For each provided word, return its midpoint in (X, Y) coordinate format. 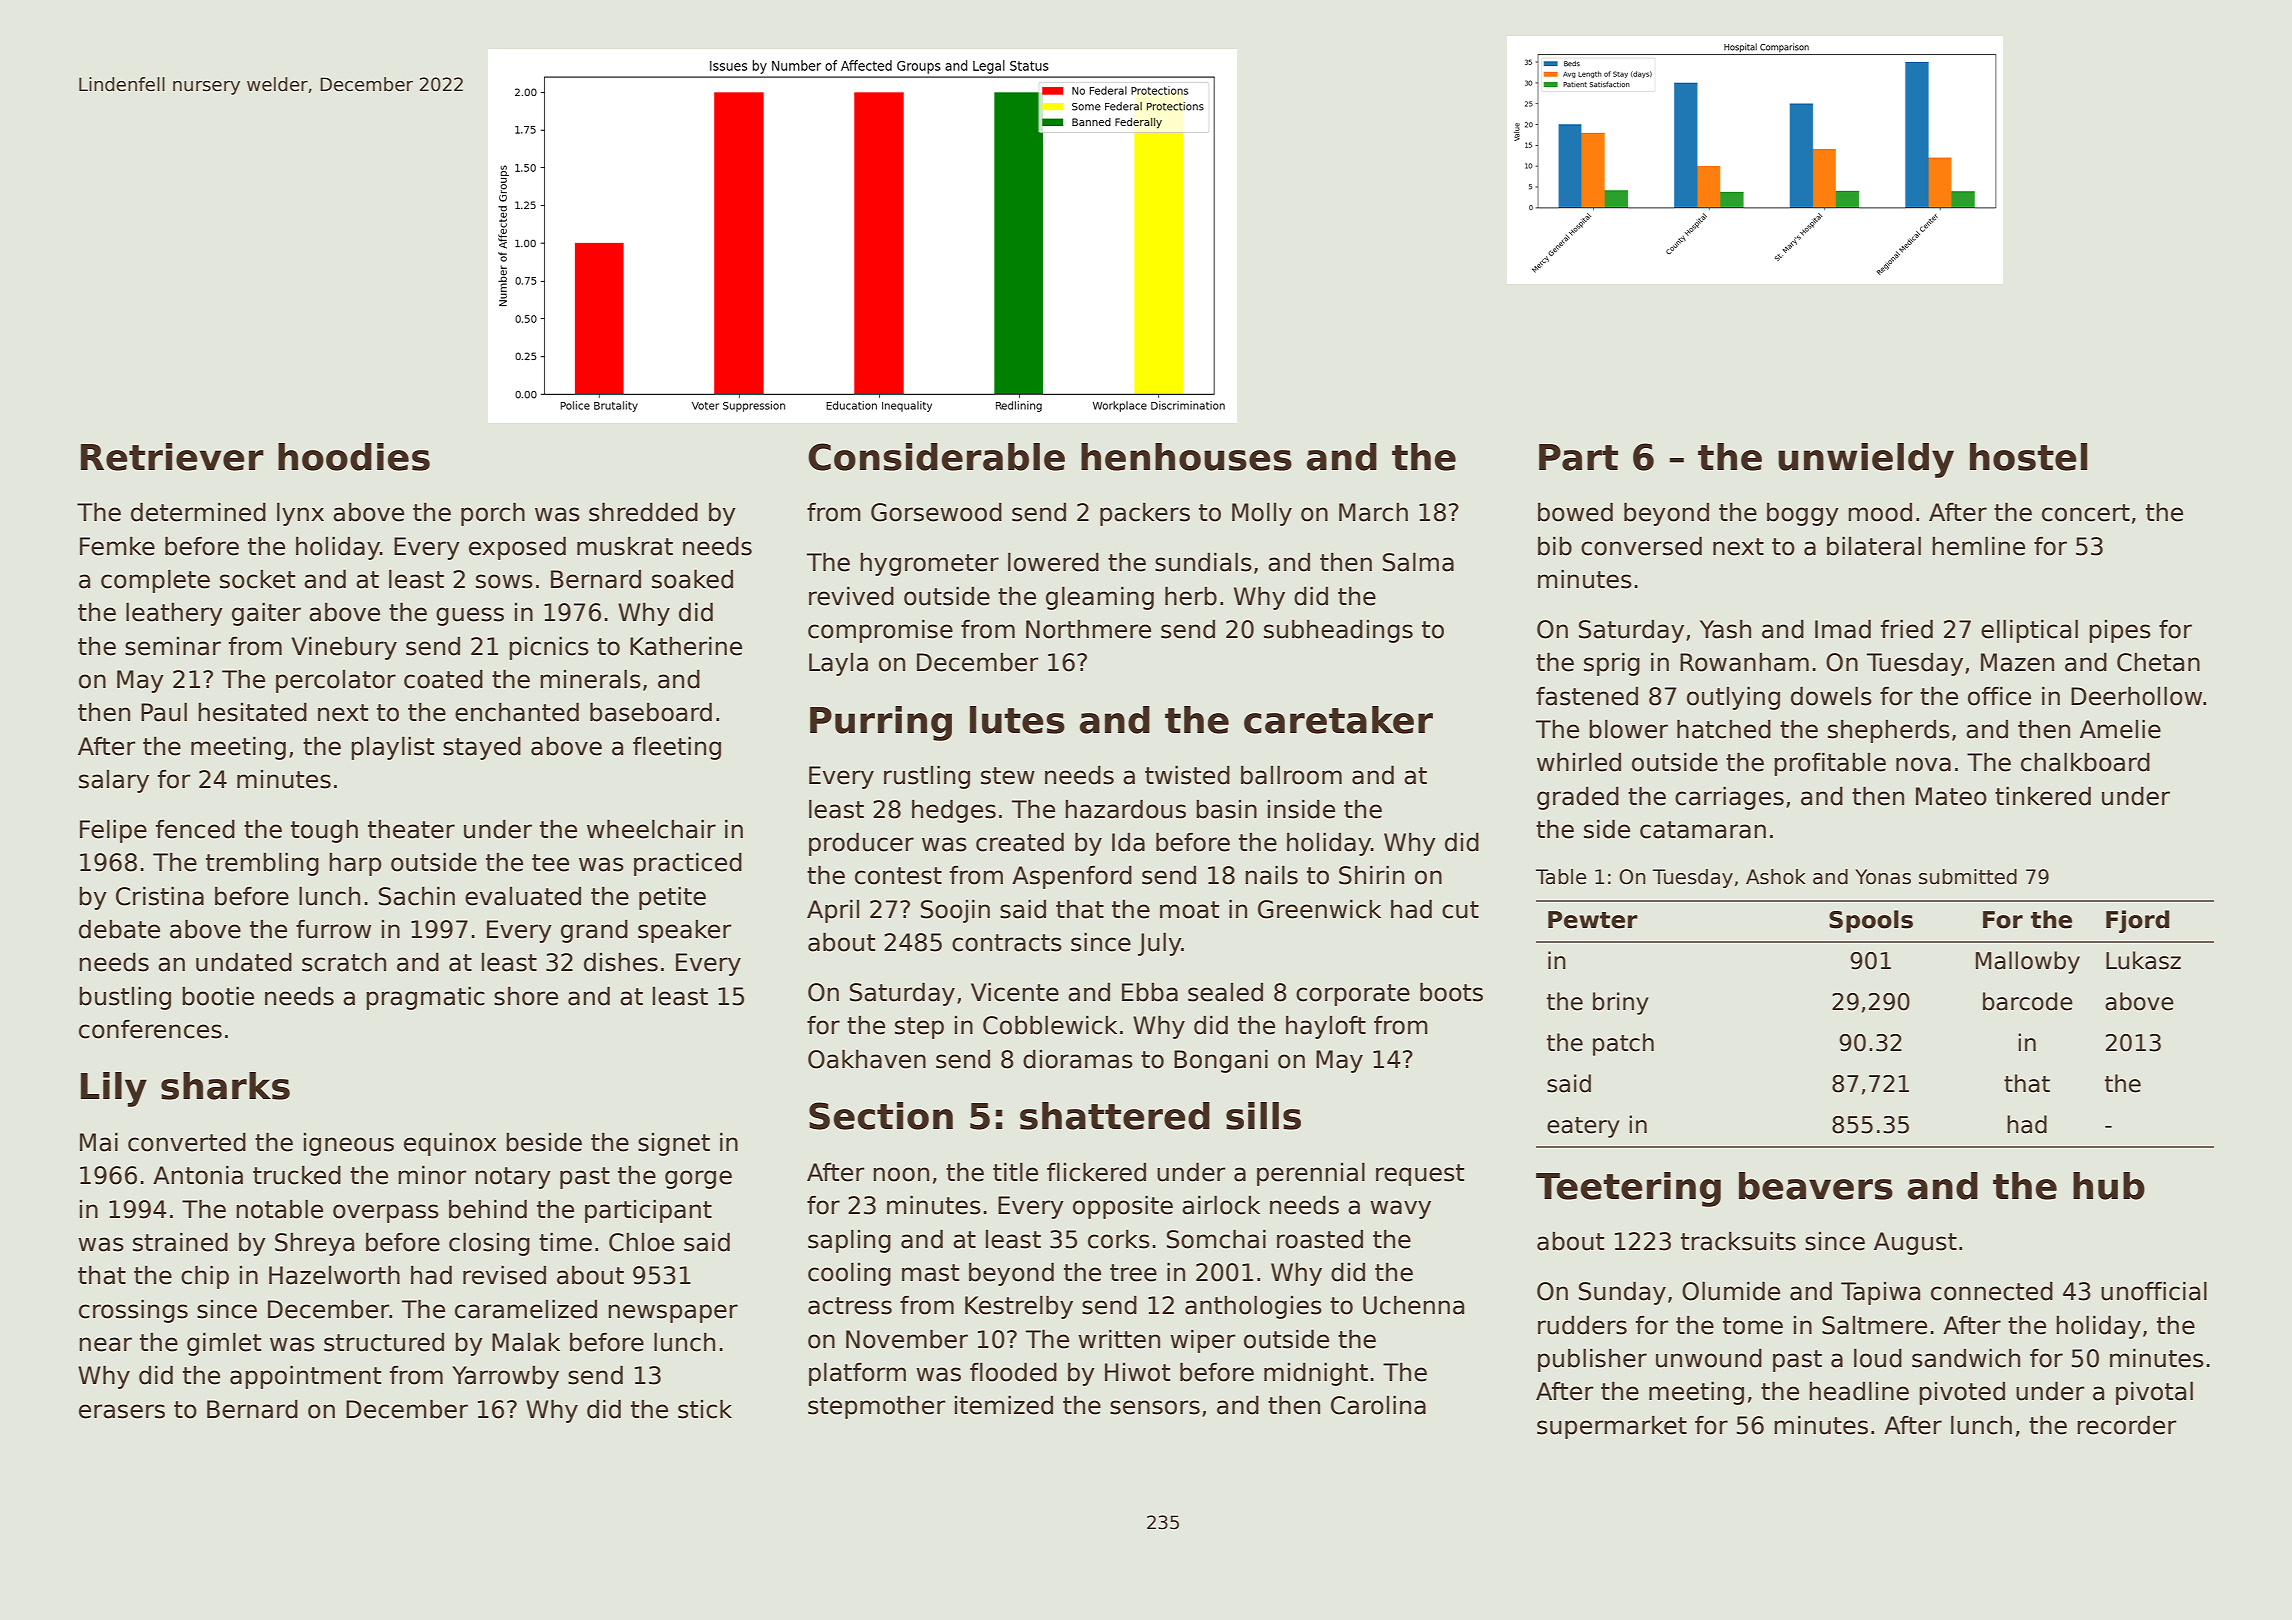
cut (1460, 910)
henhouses (1186, 457)
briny (1620, 1003)
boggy (1803, 514)
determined (198, 512)
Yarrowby (505, 1377)
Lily (114, 1089)
